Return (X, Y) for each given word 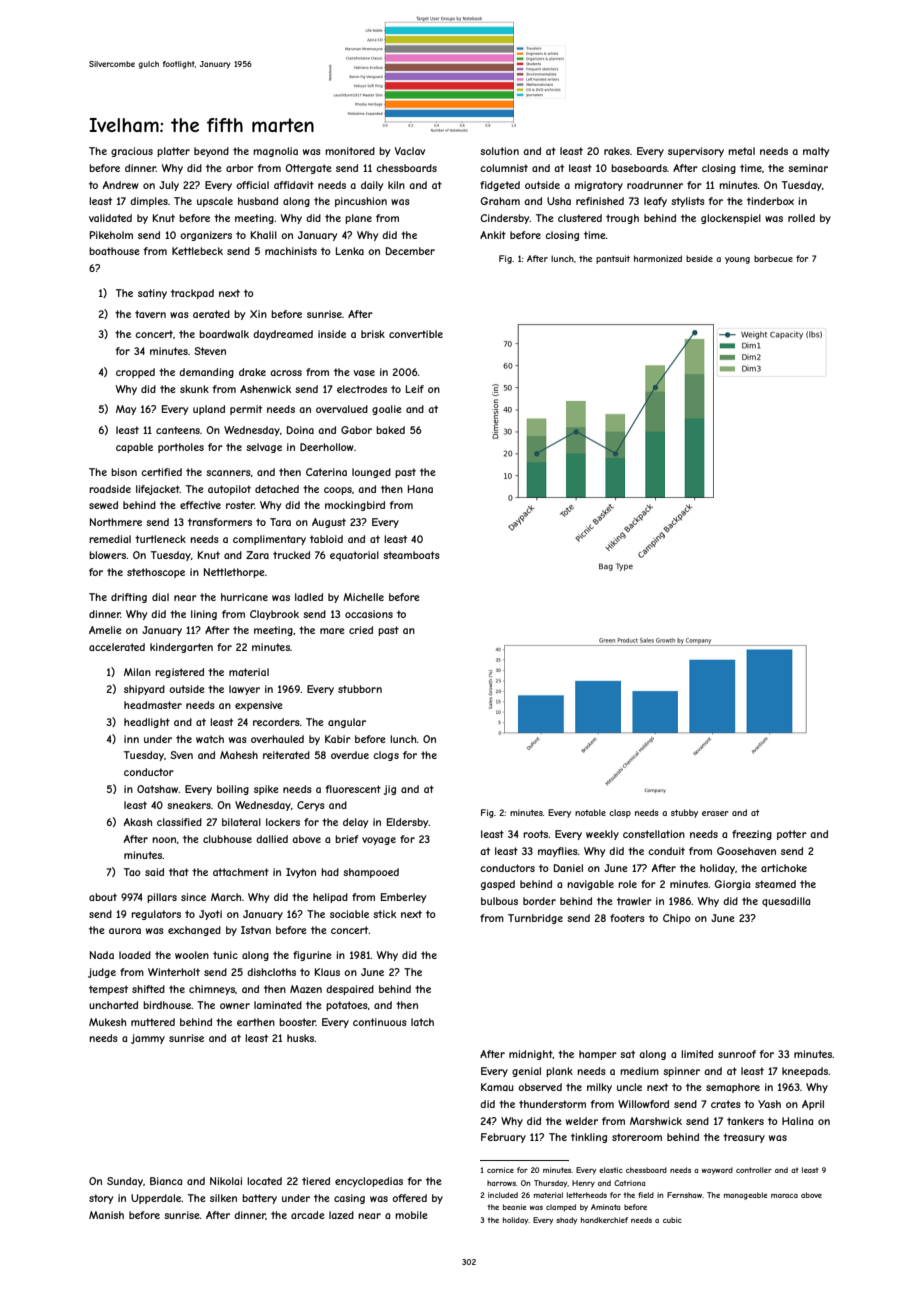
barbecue (773, 258)
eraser (715, 813)
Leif (415, 389)
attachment (241, 872)
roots (536, 834)
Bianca (166, 1181)
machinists (291, 251)
